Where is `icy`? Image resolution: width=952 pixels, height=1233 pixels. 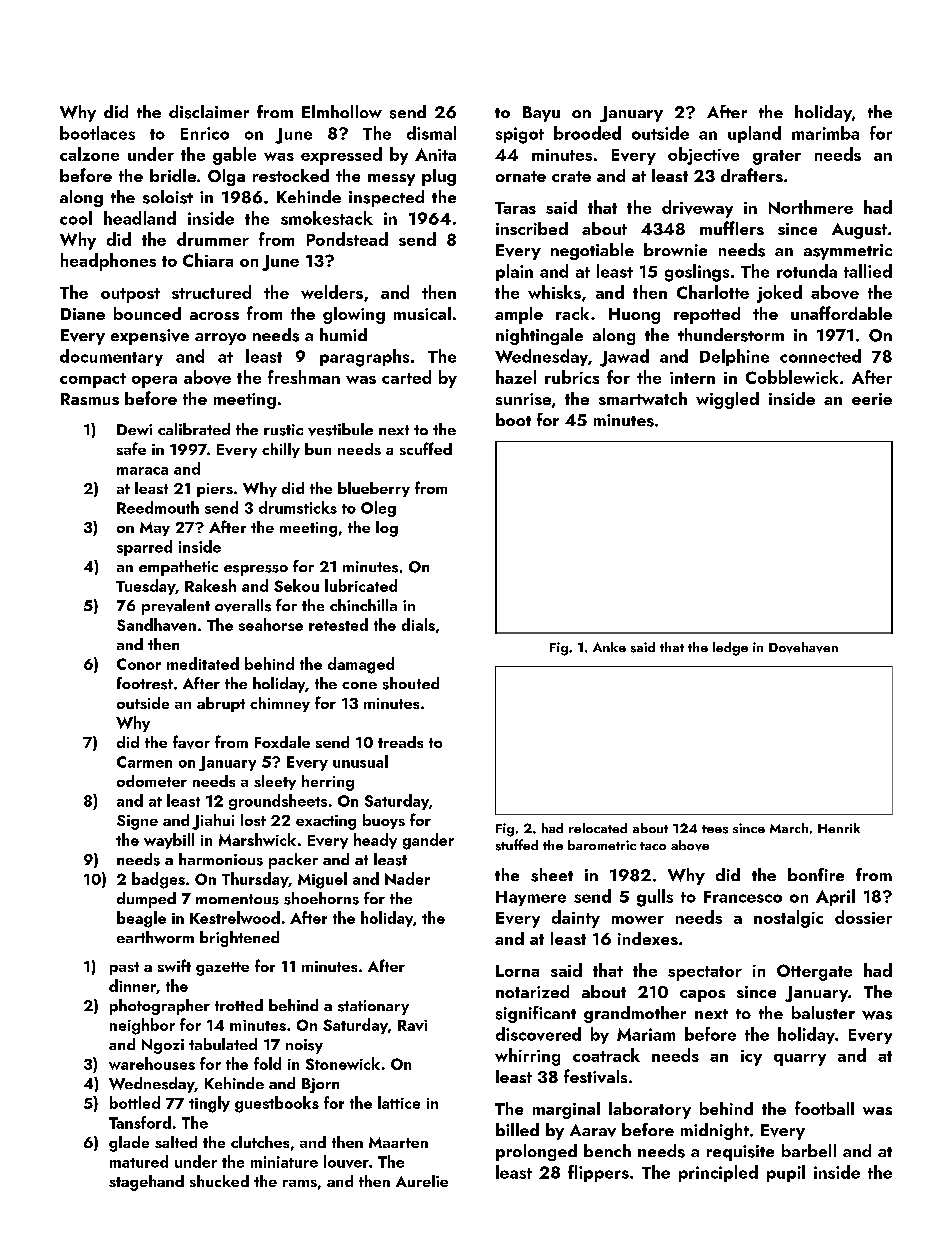
icy is located at coordinates (751, 1058).
